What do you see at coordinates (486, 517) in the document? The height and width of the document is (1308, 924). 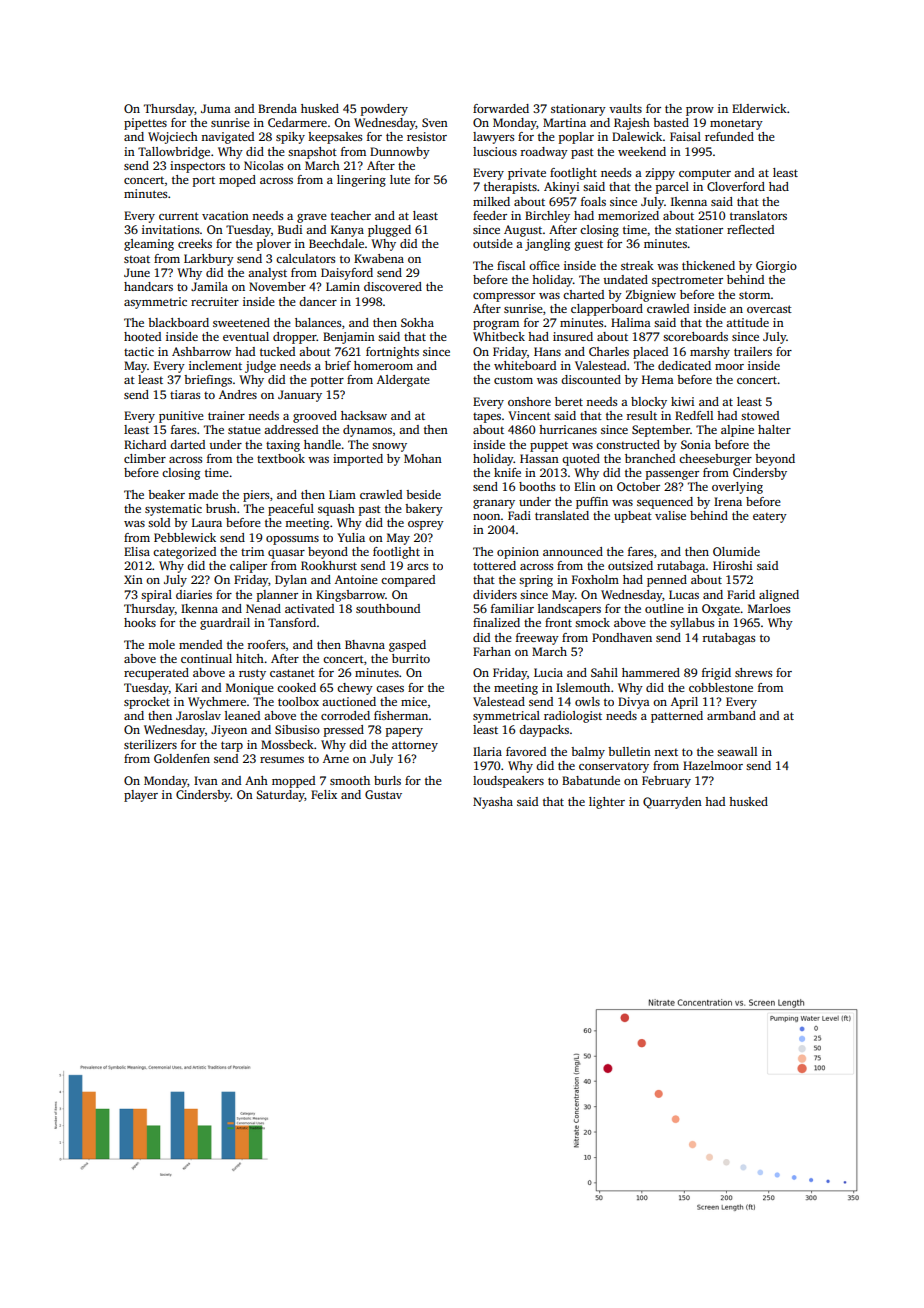 I see `noon` at bounding box center [486, 517].
